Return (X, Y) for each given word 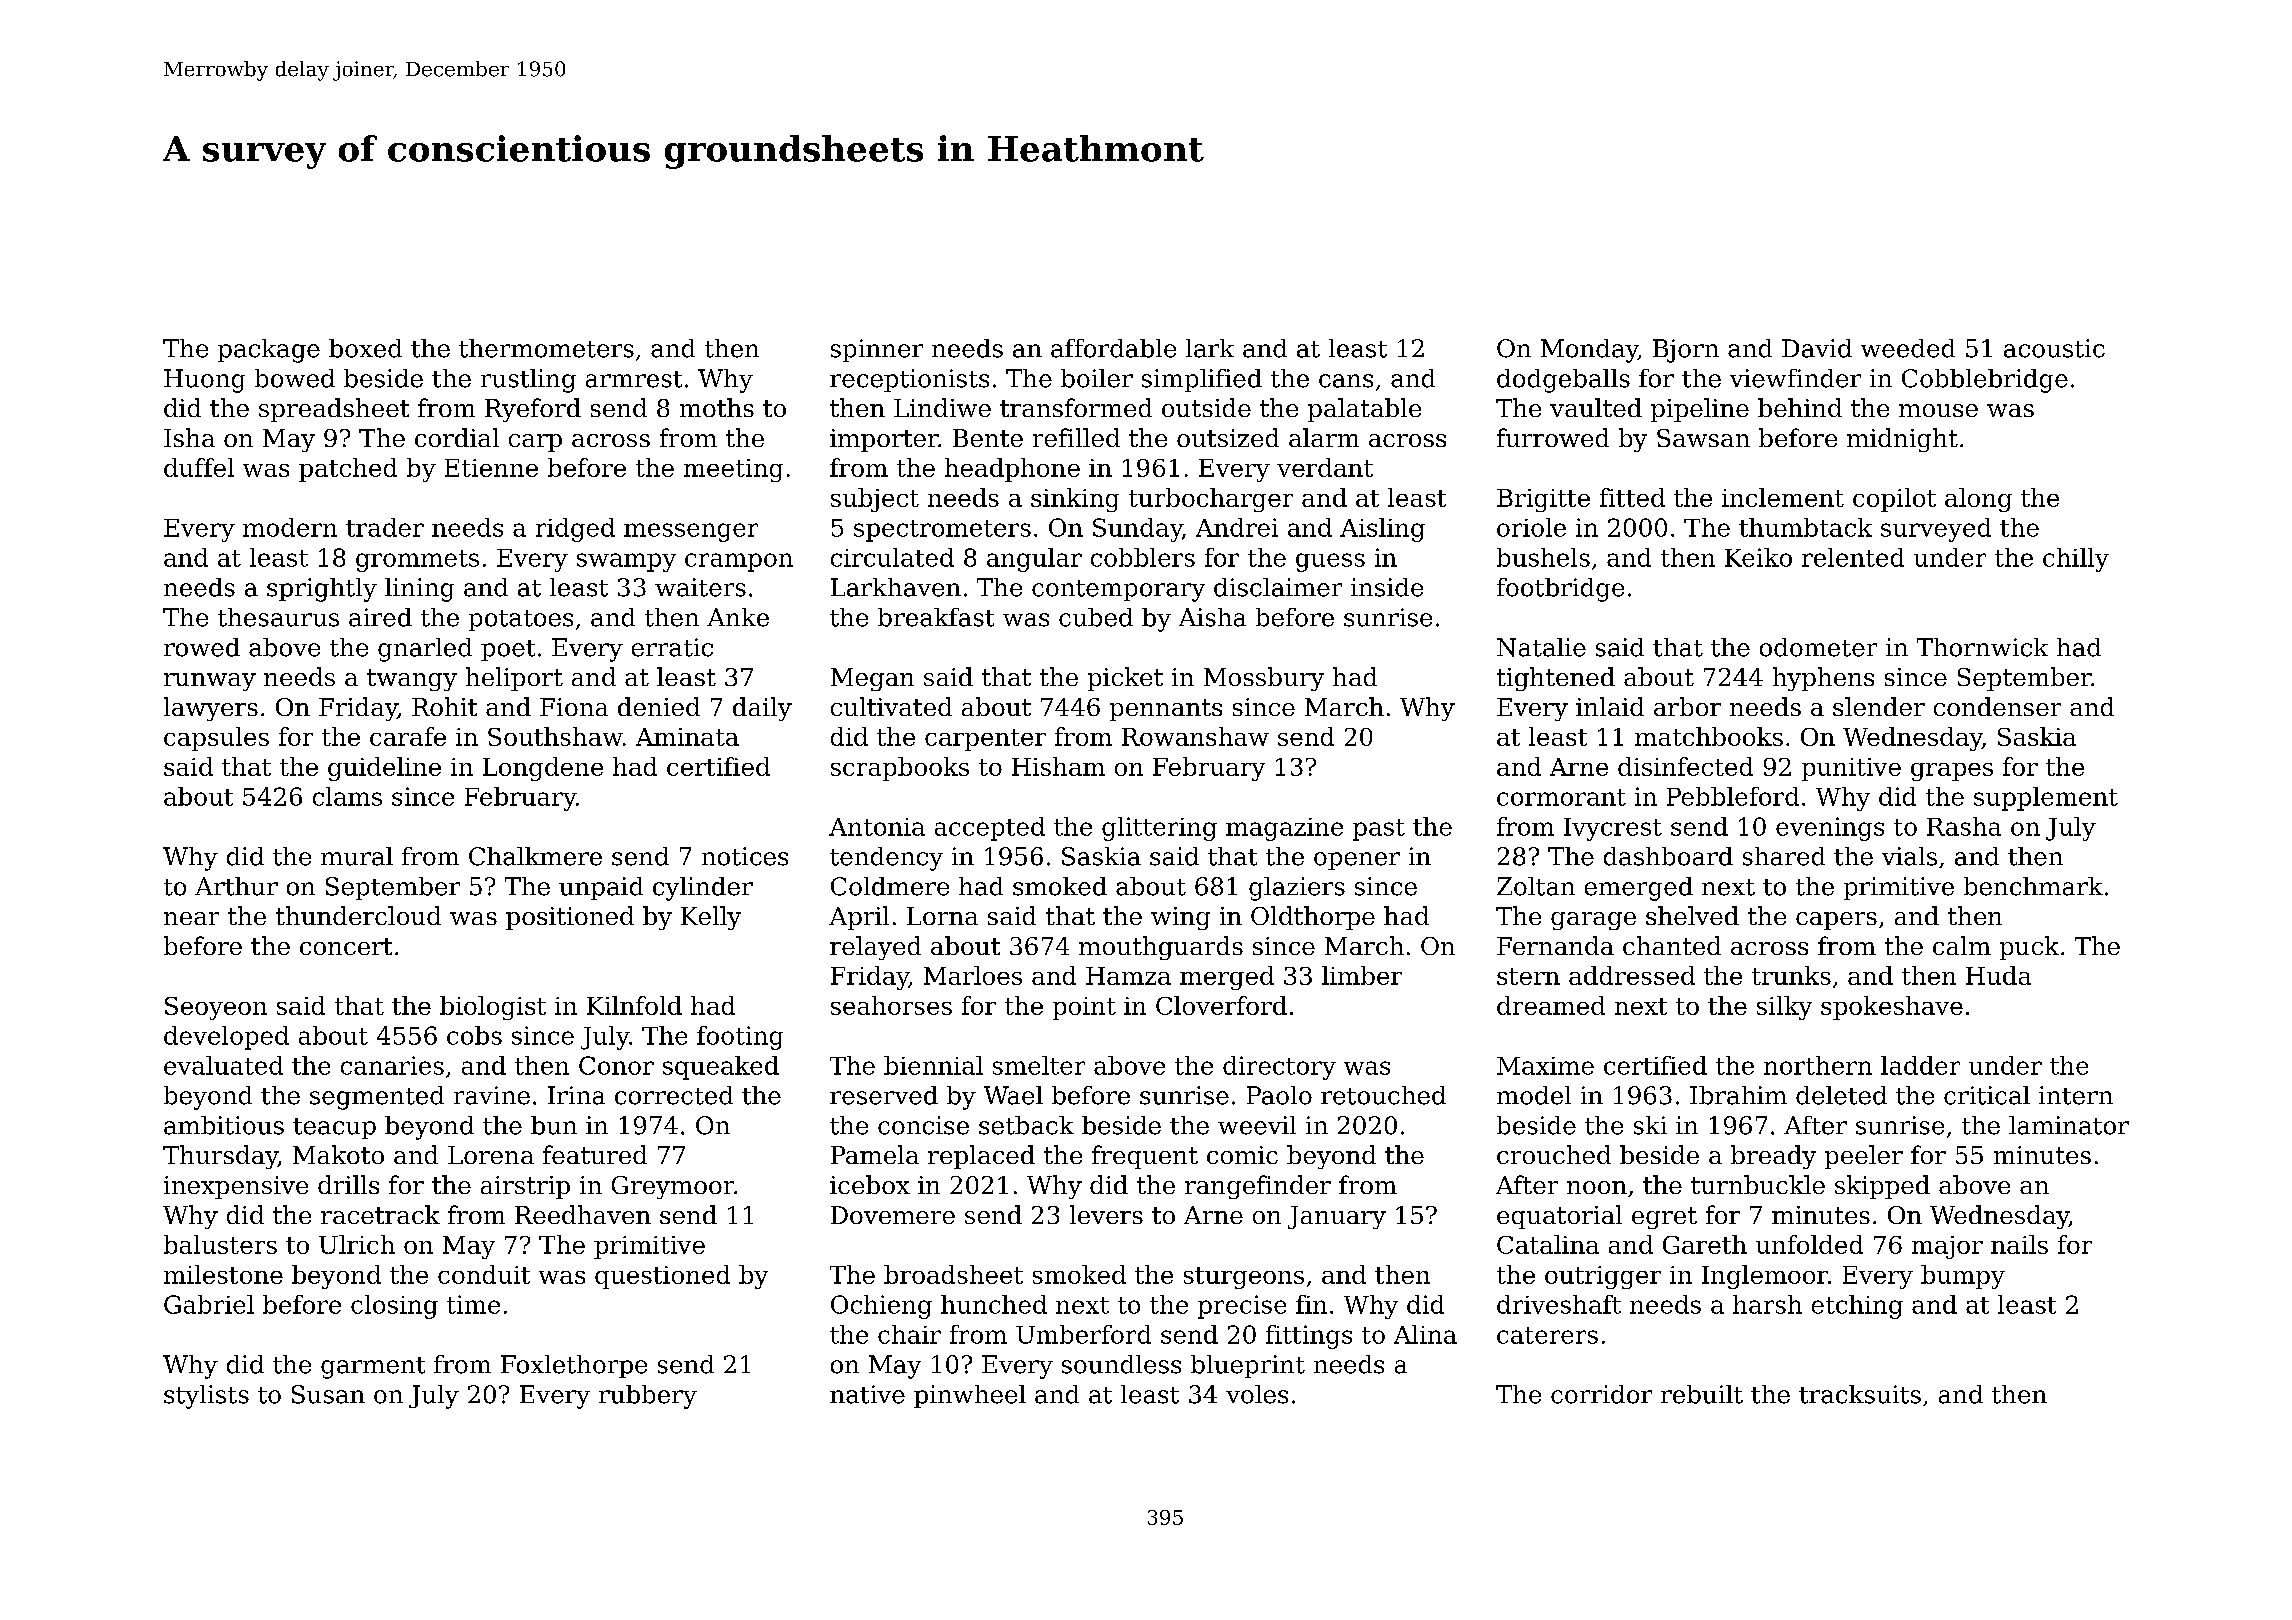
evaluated (223, 1065)
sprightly (322, 590)
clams (347, 796)
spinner (877, 350)
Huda (1998, 975)
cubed (1096, 617)
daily (762, 709)
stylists (206, 1397)
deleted (1841, 1095)
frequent (1145, 1157)
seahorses (891, 1005)
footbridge (1560, 590)
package (269, 351)
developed (226, 1038)
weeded (1908, 348)
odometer (1818, 647)
